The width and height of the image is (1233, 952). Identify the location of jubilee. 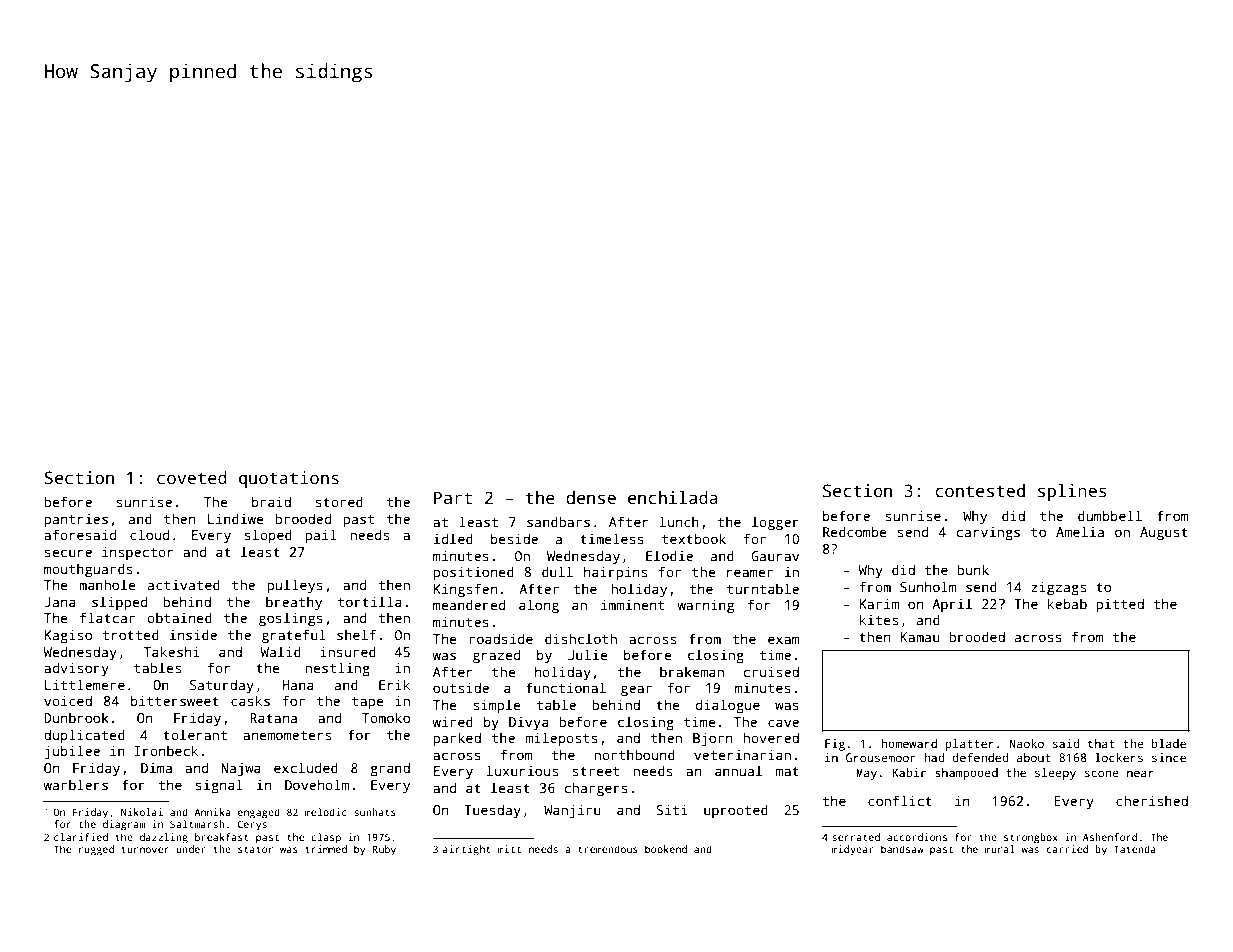
(72, 752).
